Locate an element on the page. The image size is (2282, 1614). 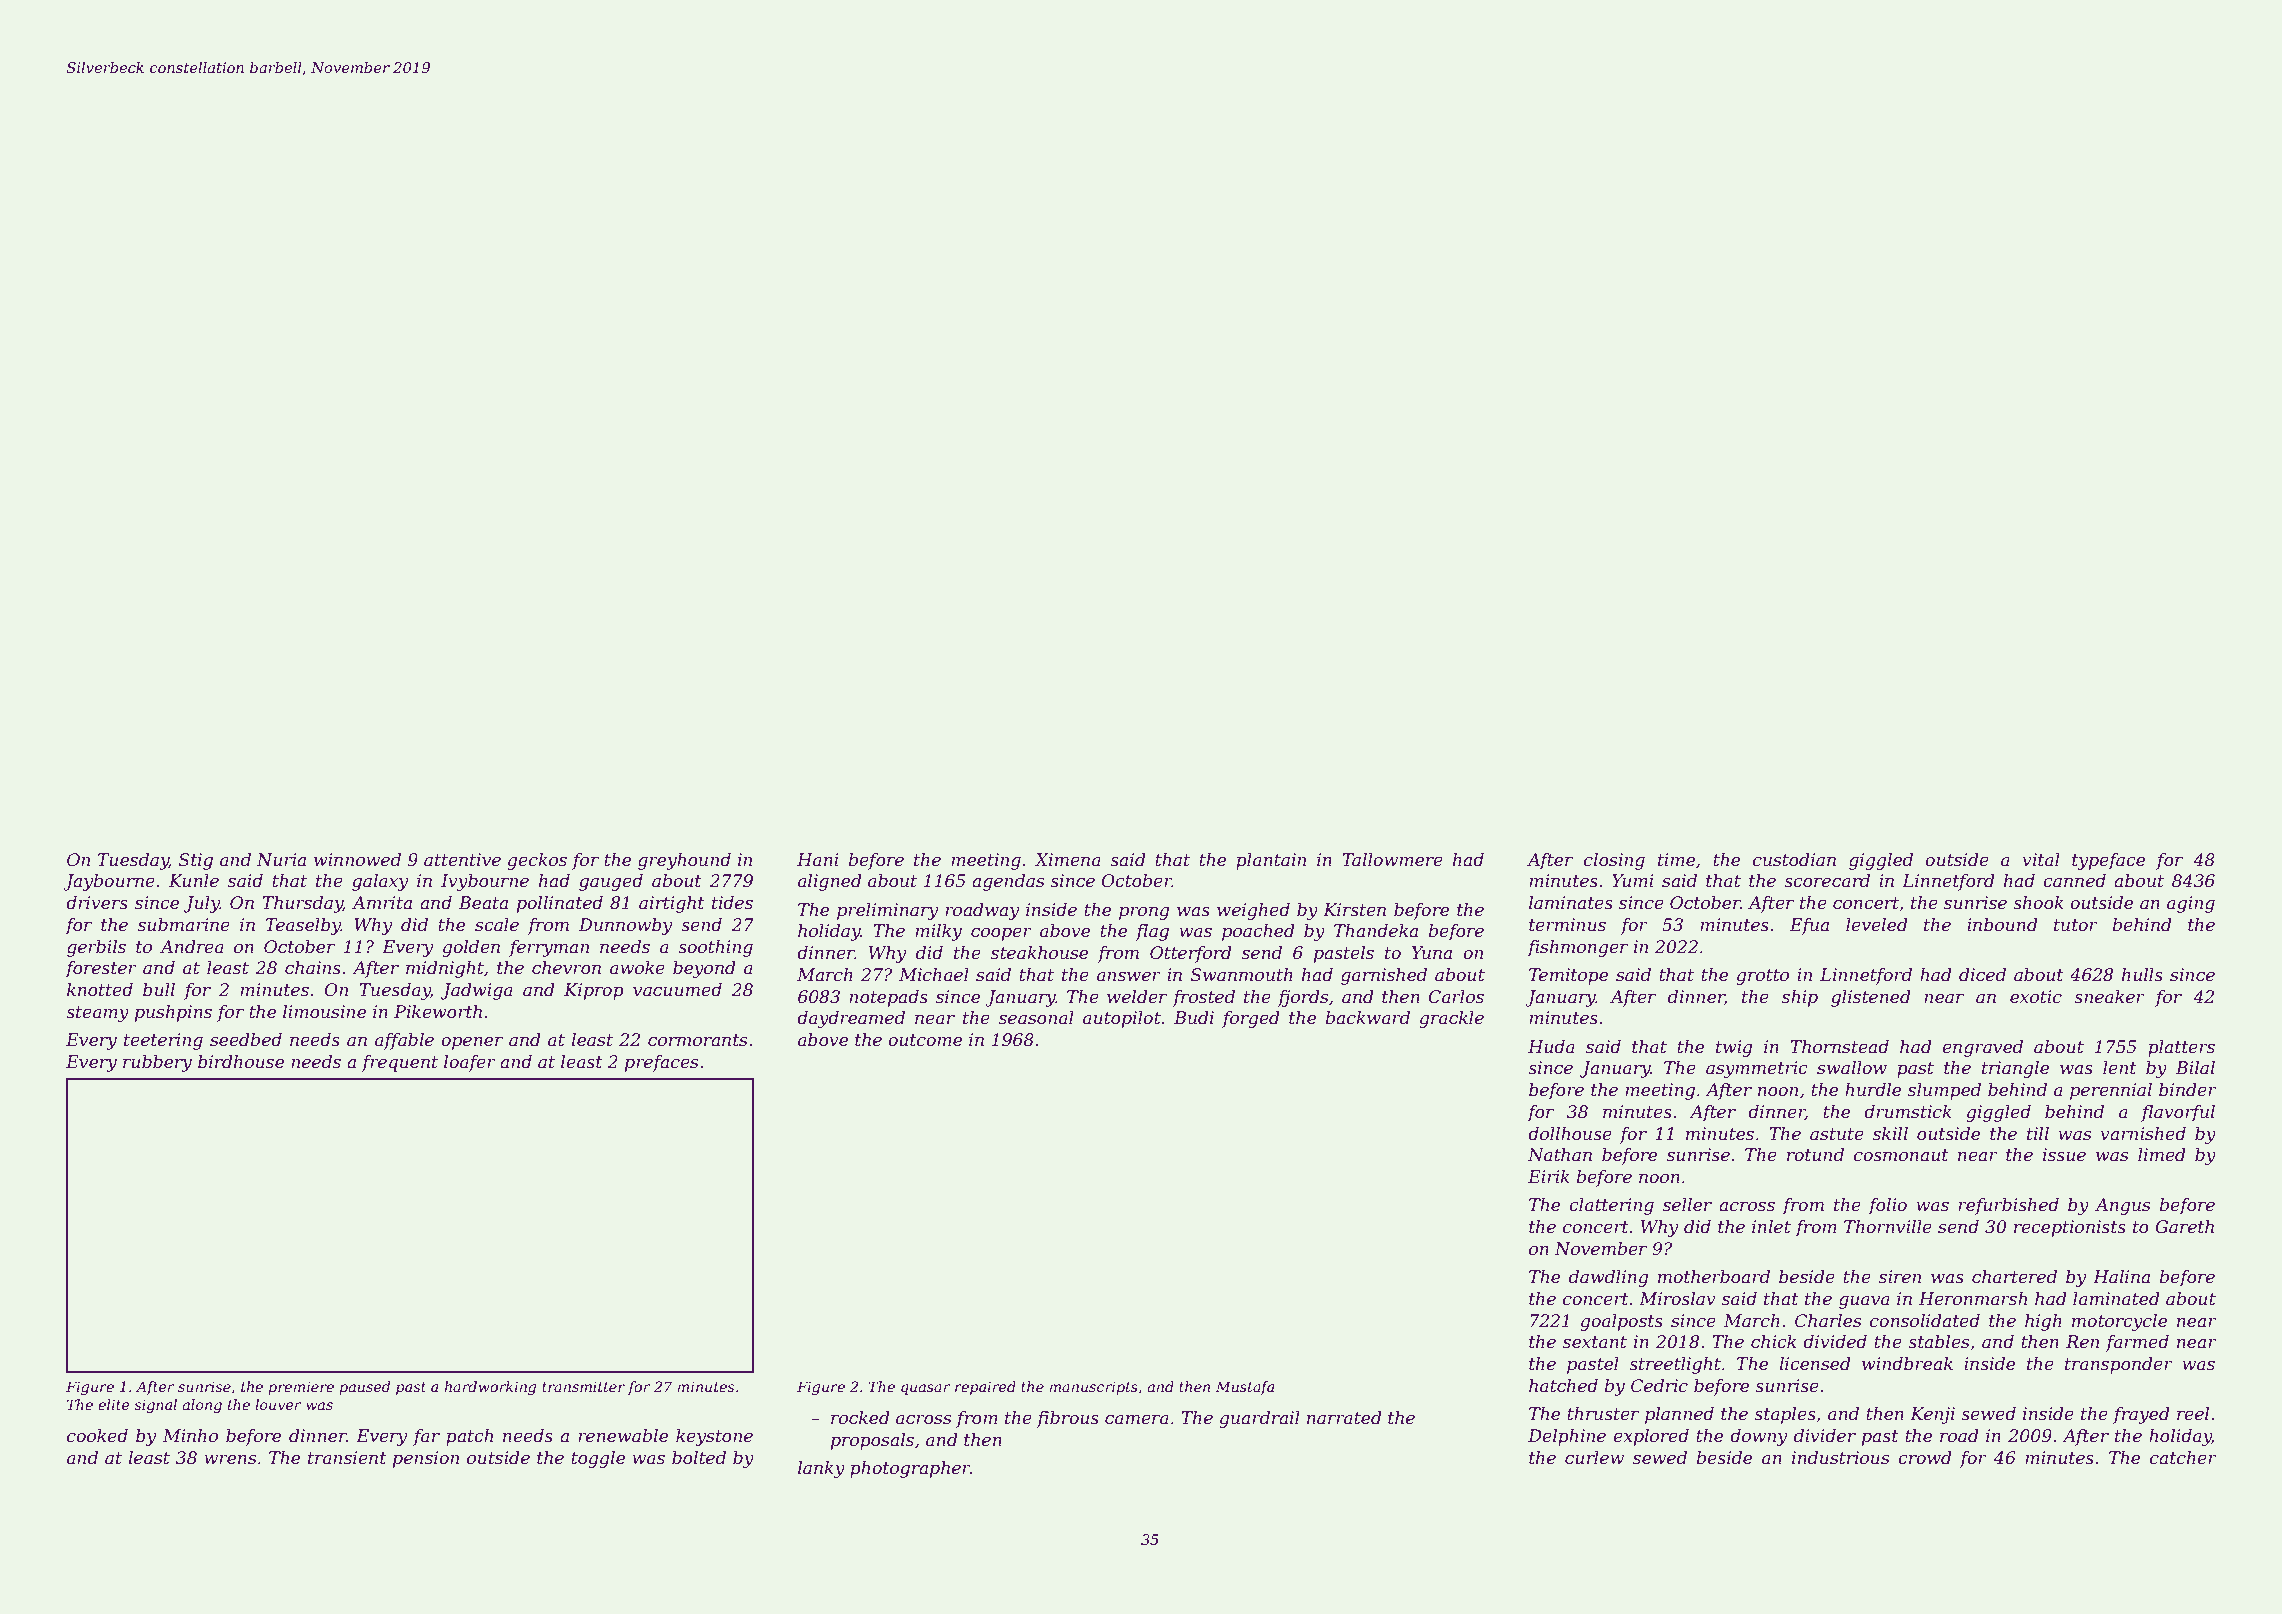
vital is located at coordinates (2041, 860).
